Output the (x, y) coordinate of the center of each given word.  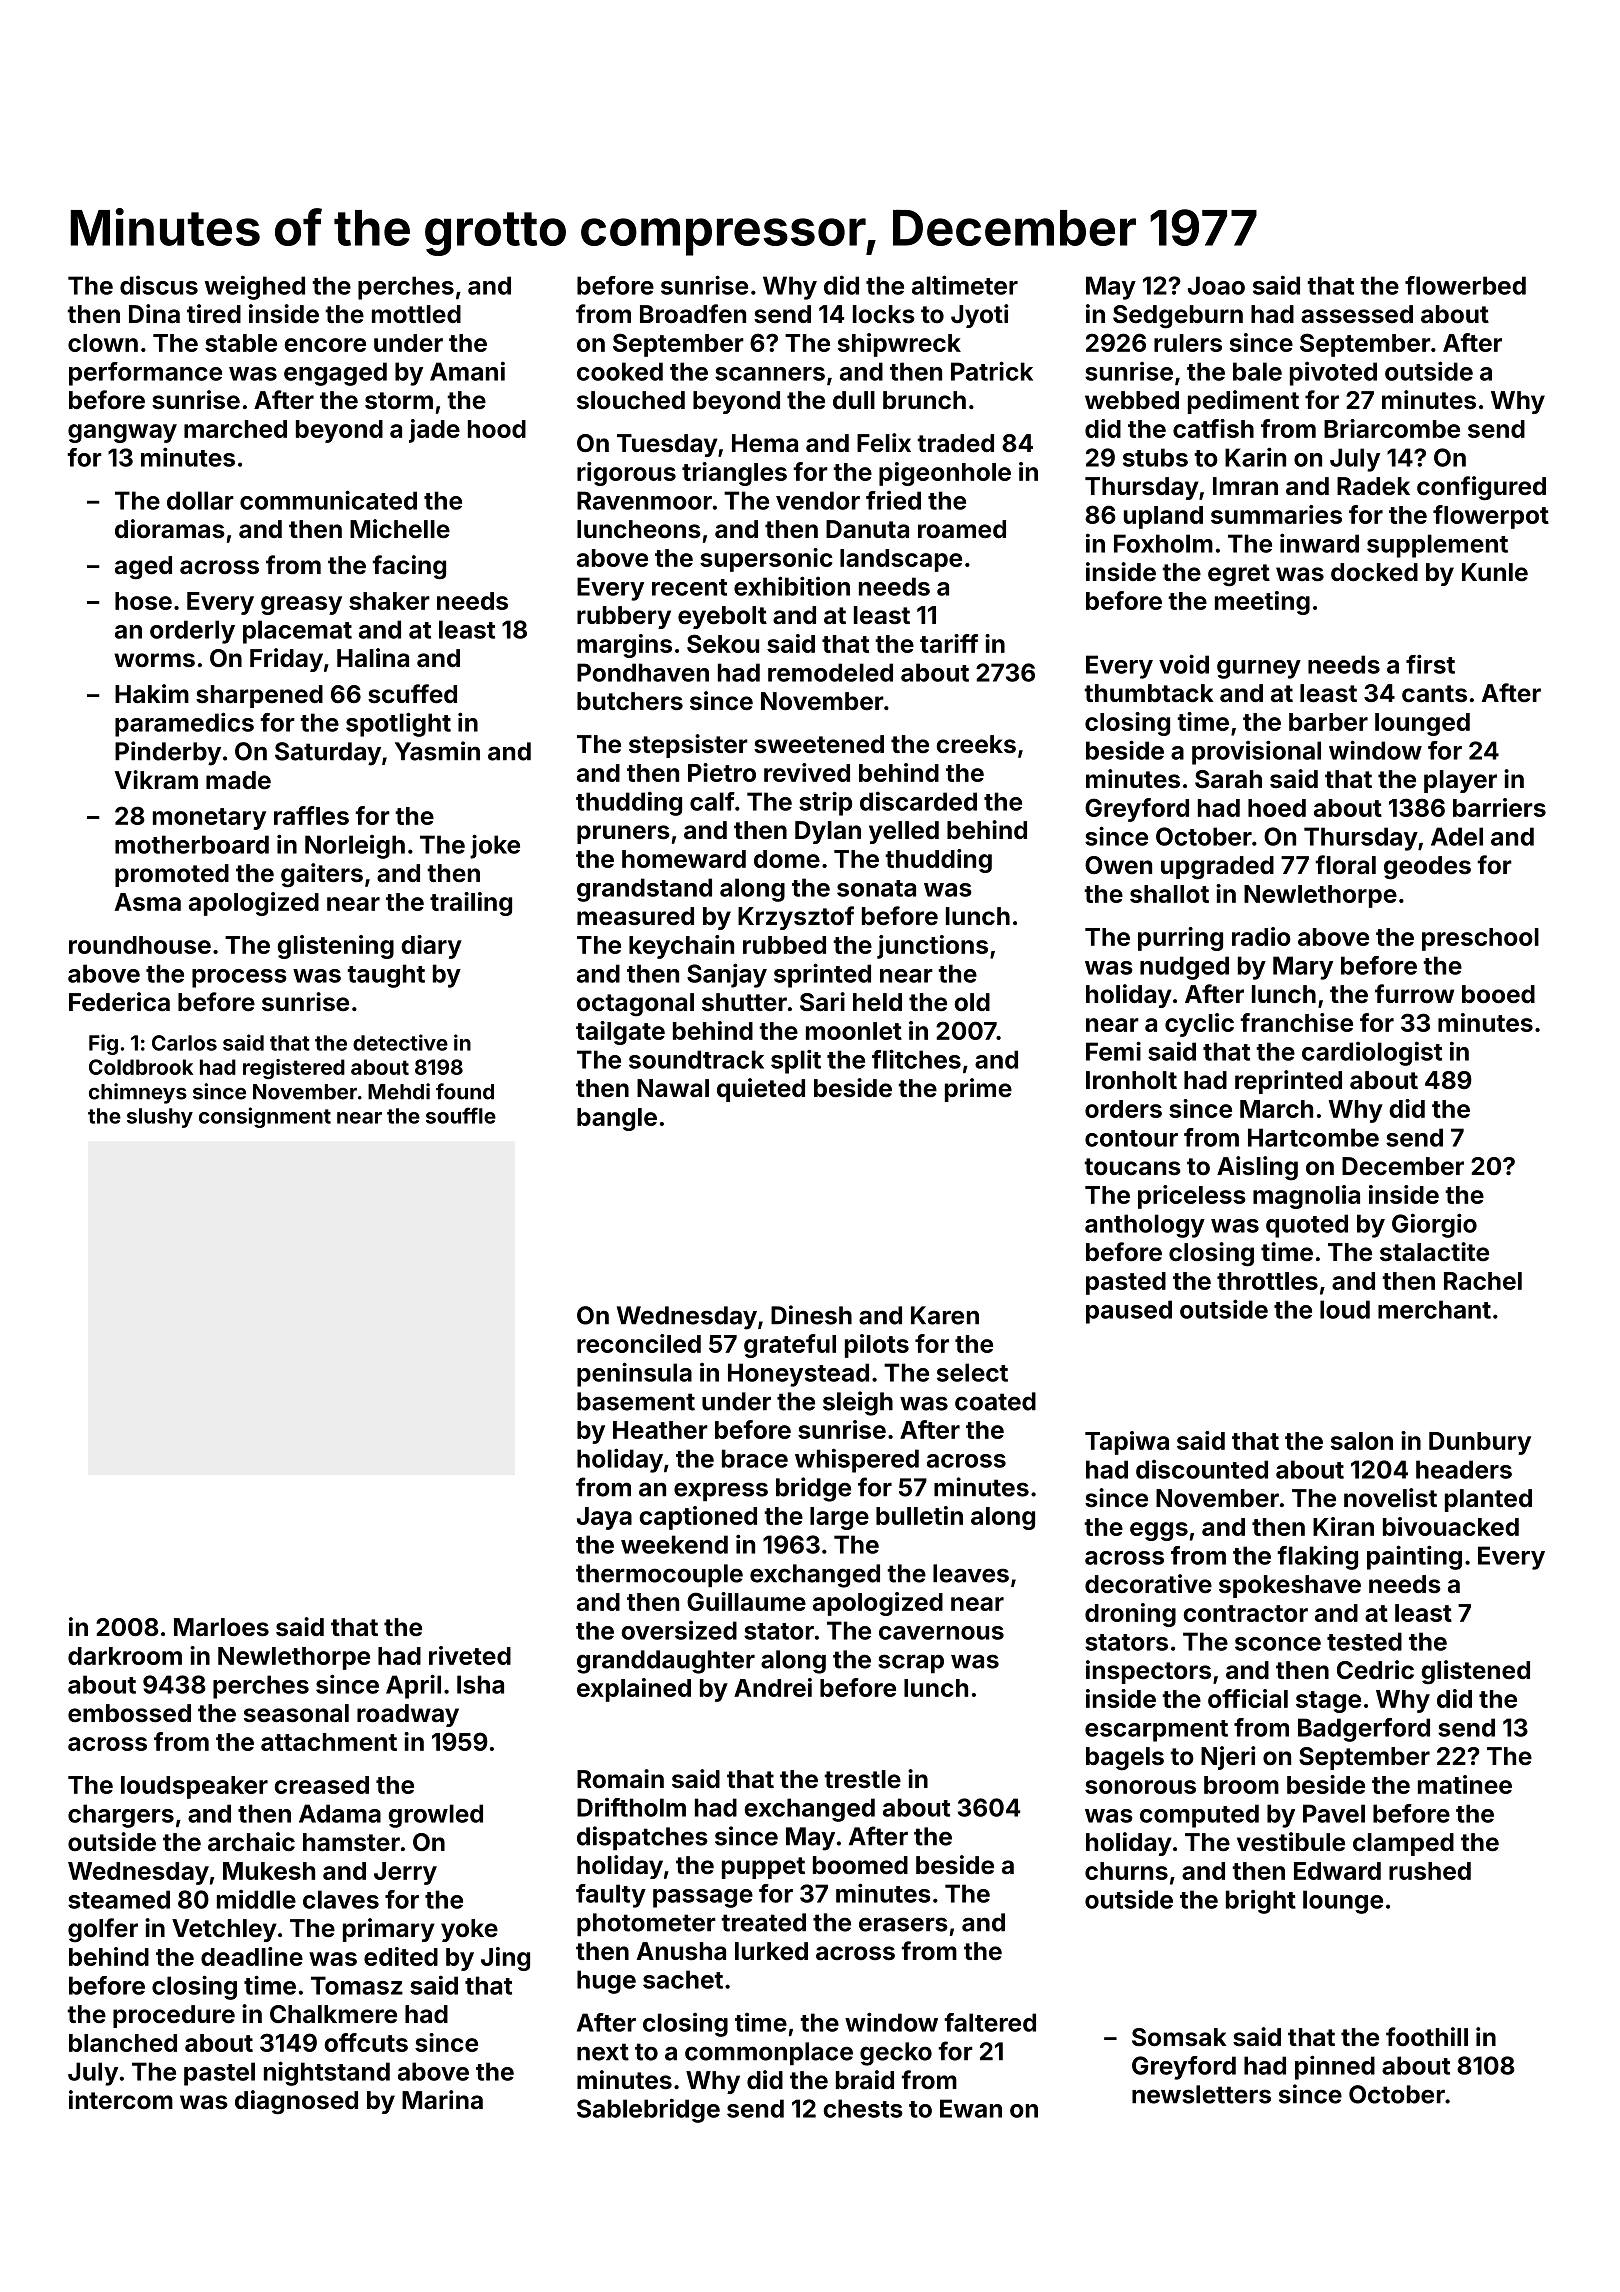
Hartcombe (1313, 1137)
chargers (121, 1816)
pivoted (1333, 374)
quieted (761, 1090)
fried (893, 500)
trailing (471, 904)
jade (434, 431)
